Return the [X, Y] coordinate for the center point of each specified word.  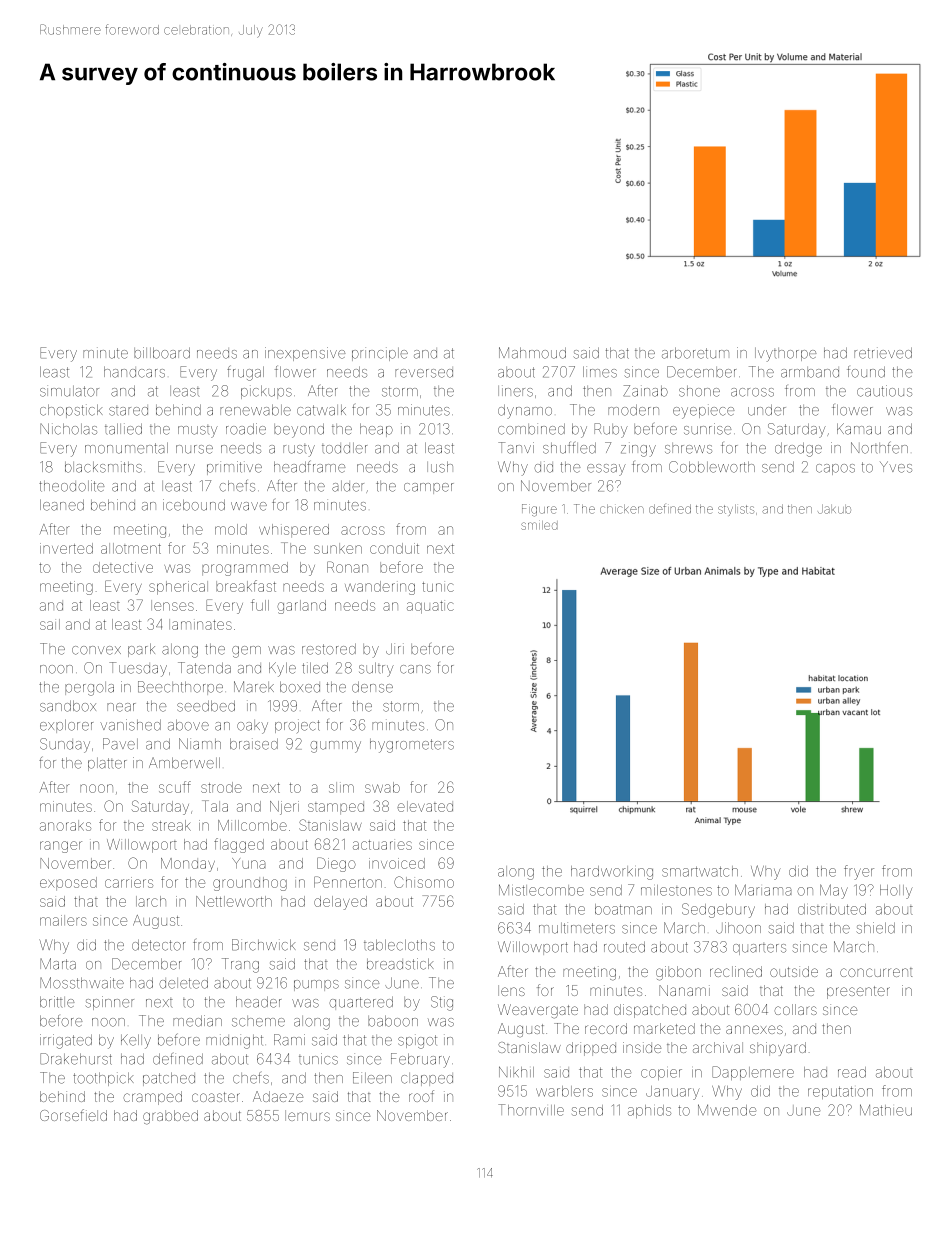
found [866, 372]
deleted [183, 983]
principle [380, 354]
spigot [417, 1041]
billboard [162, 353]
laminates [200, 624]
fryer [859, 872]
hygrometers [412, 746]
